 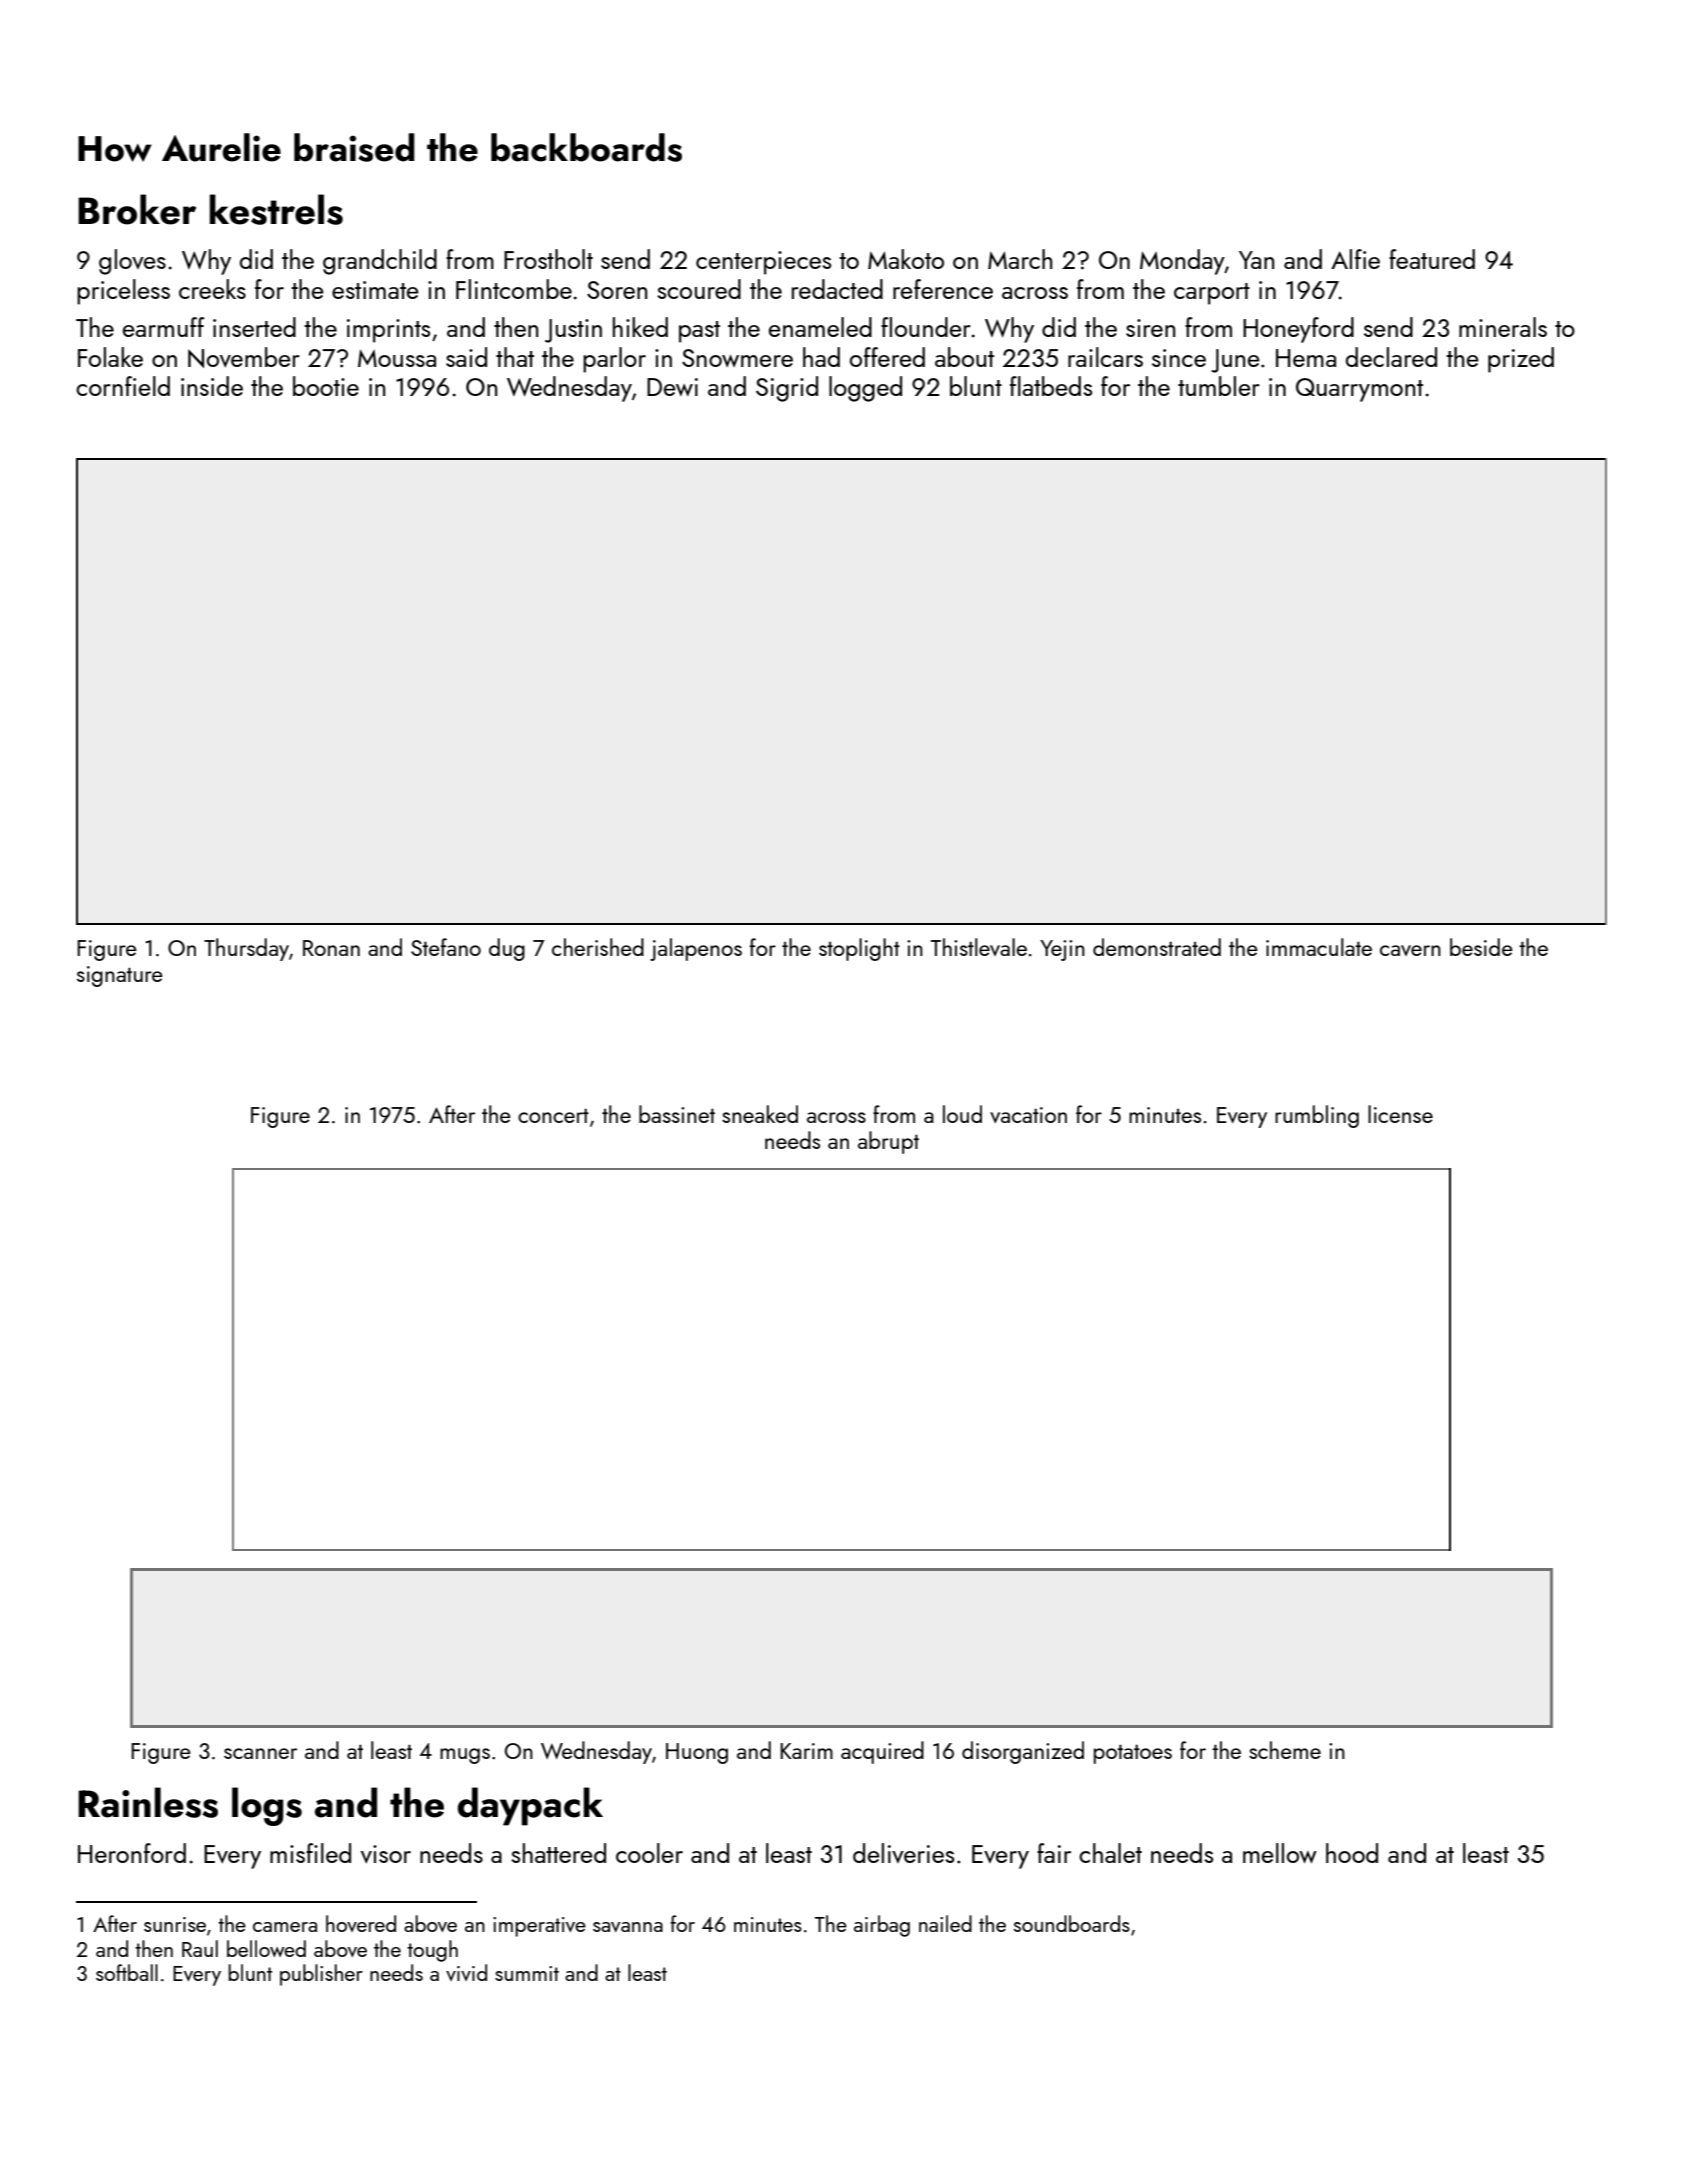 I want to click on beside, so click(x=1481, y=947).
